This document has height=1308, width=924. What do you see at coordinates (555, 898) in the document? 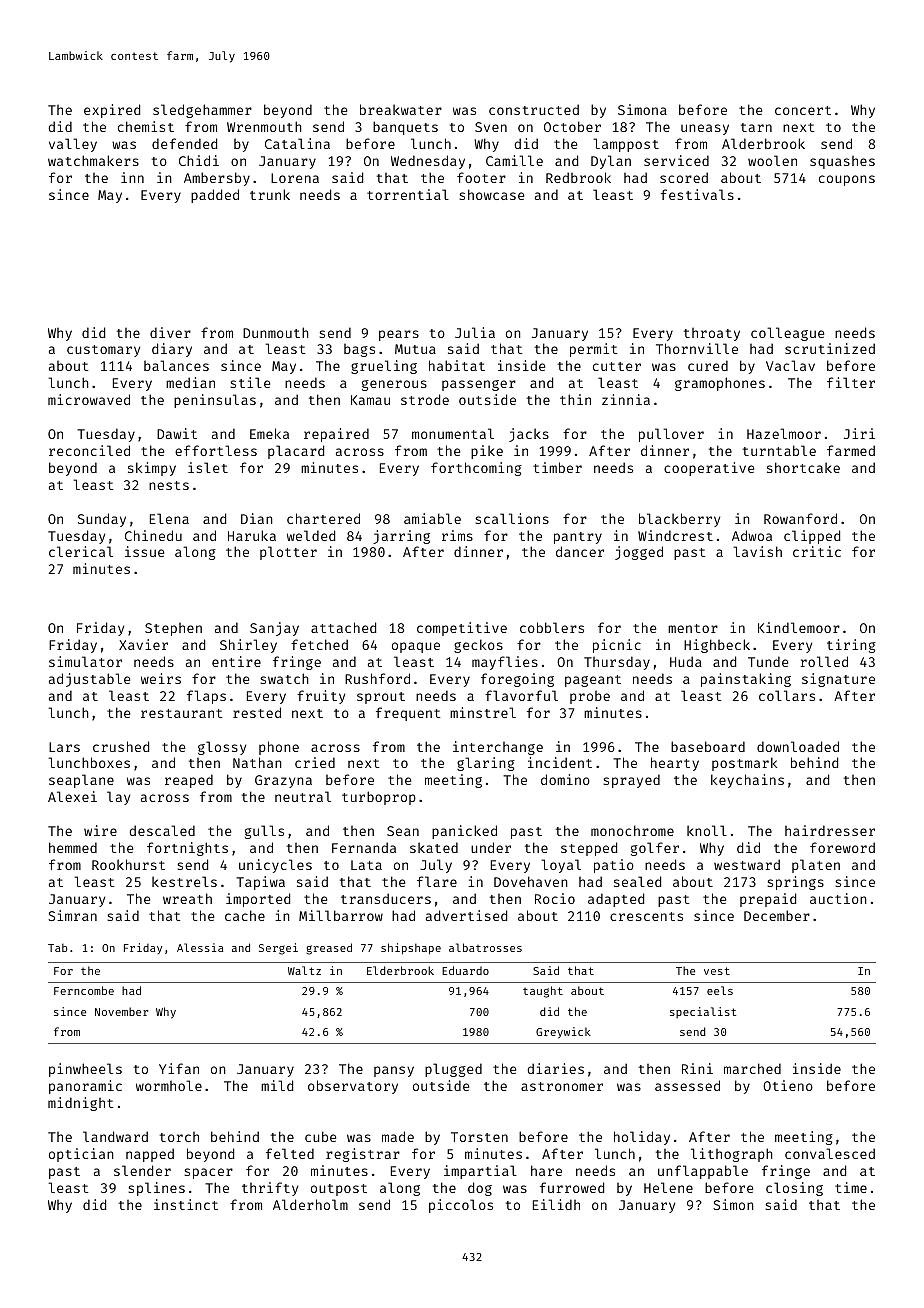
I see `Rocio` at bounding box center [555, 898].
